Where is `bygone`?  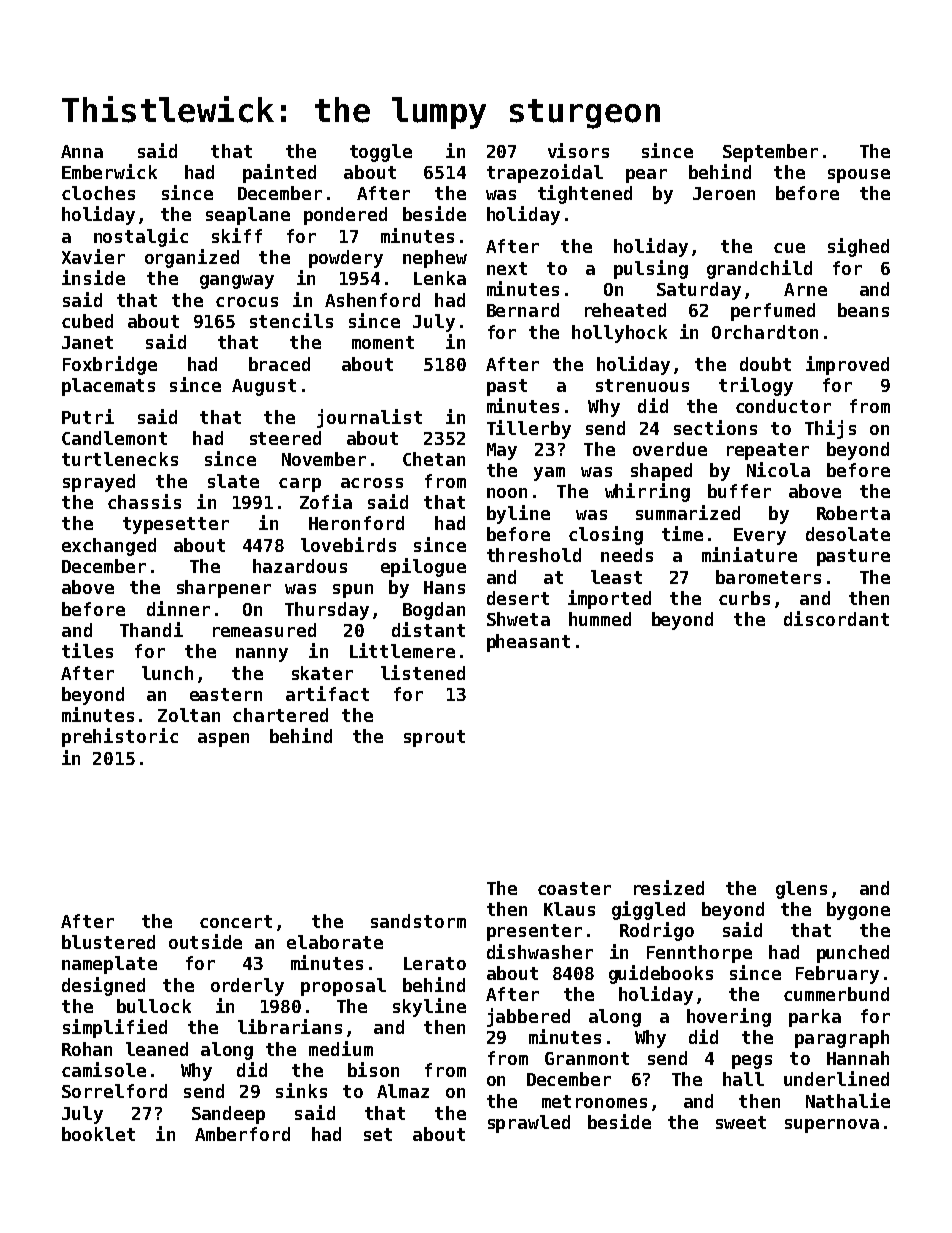 bygone is located at coordinates (858, 911).
